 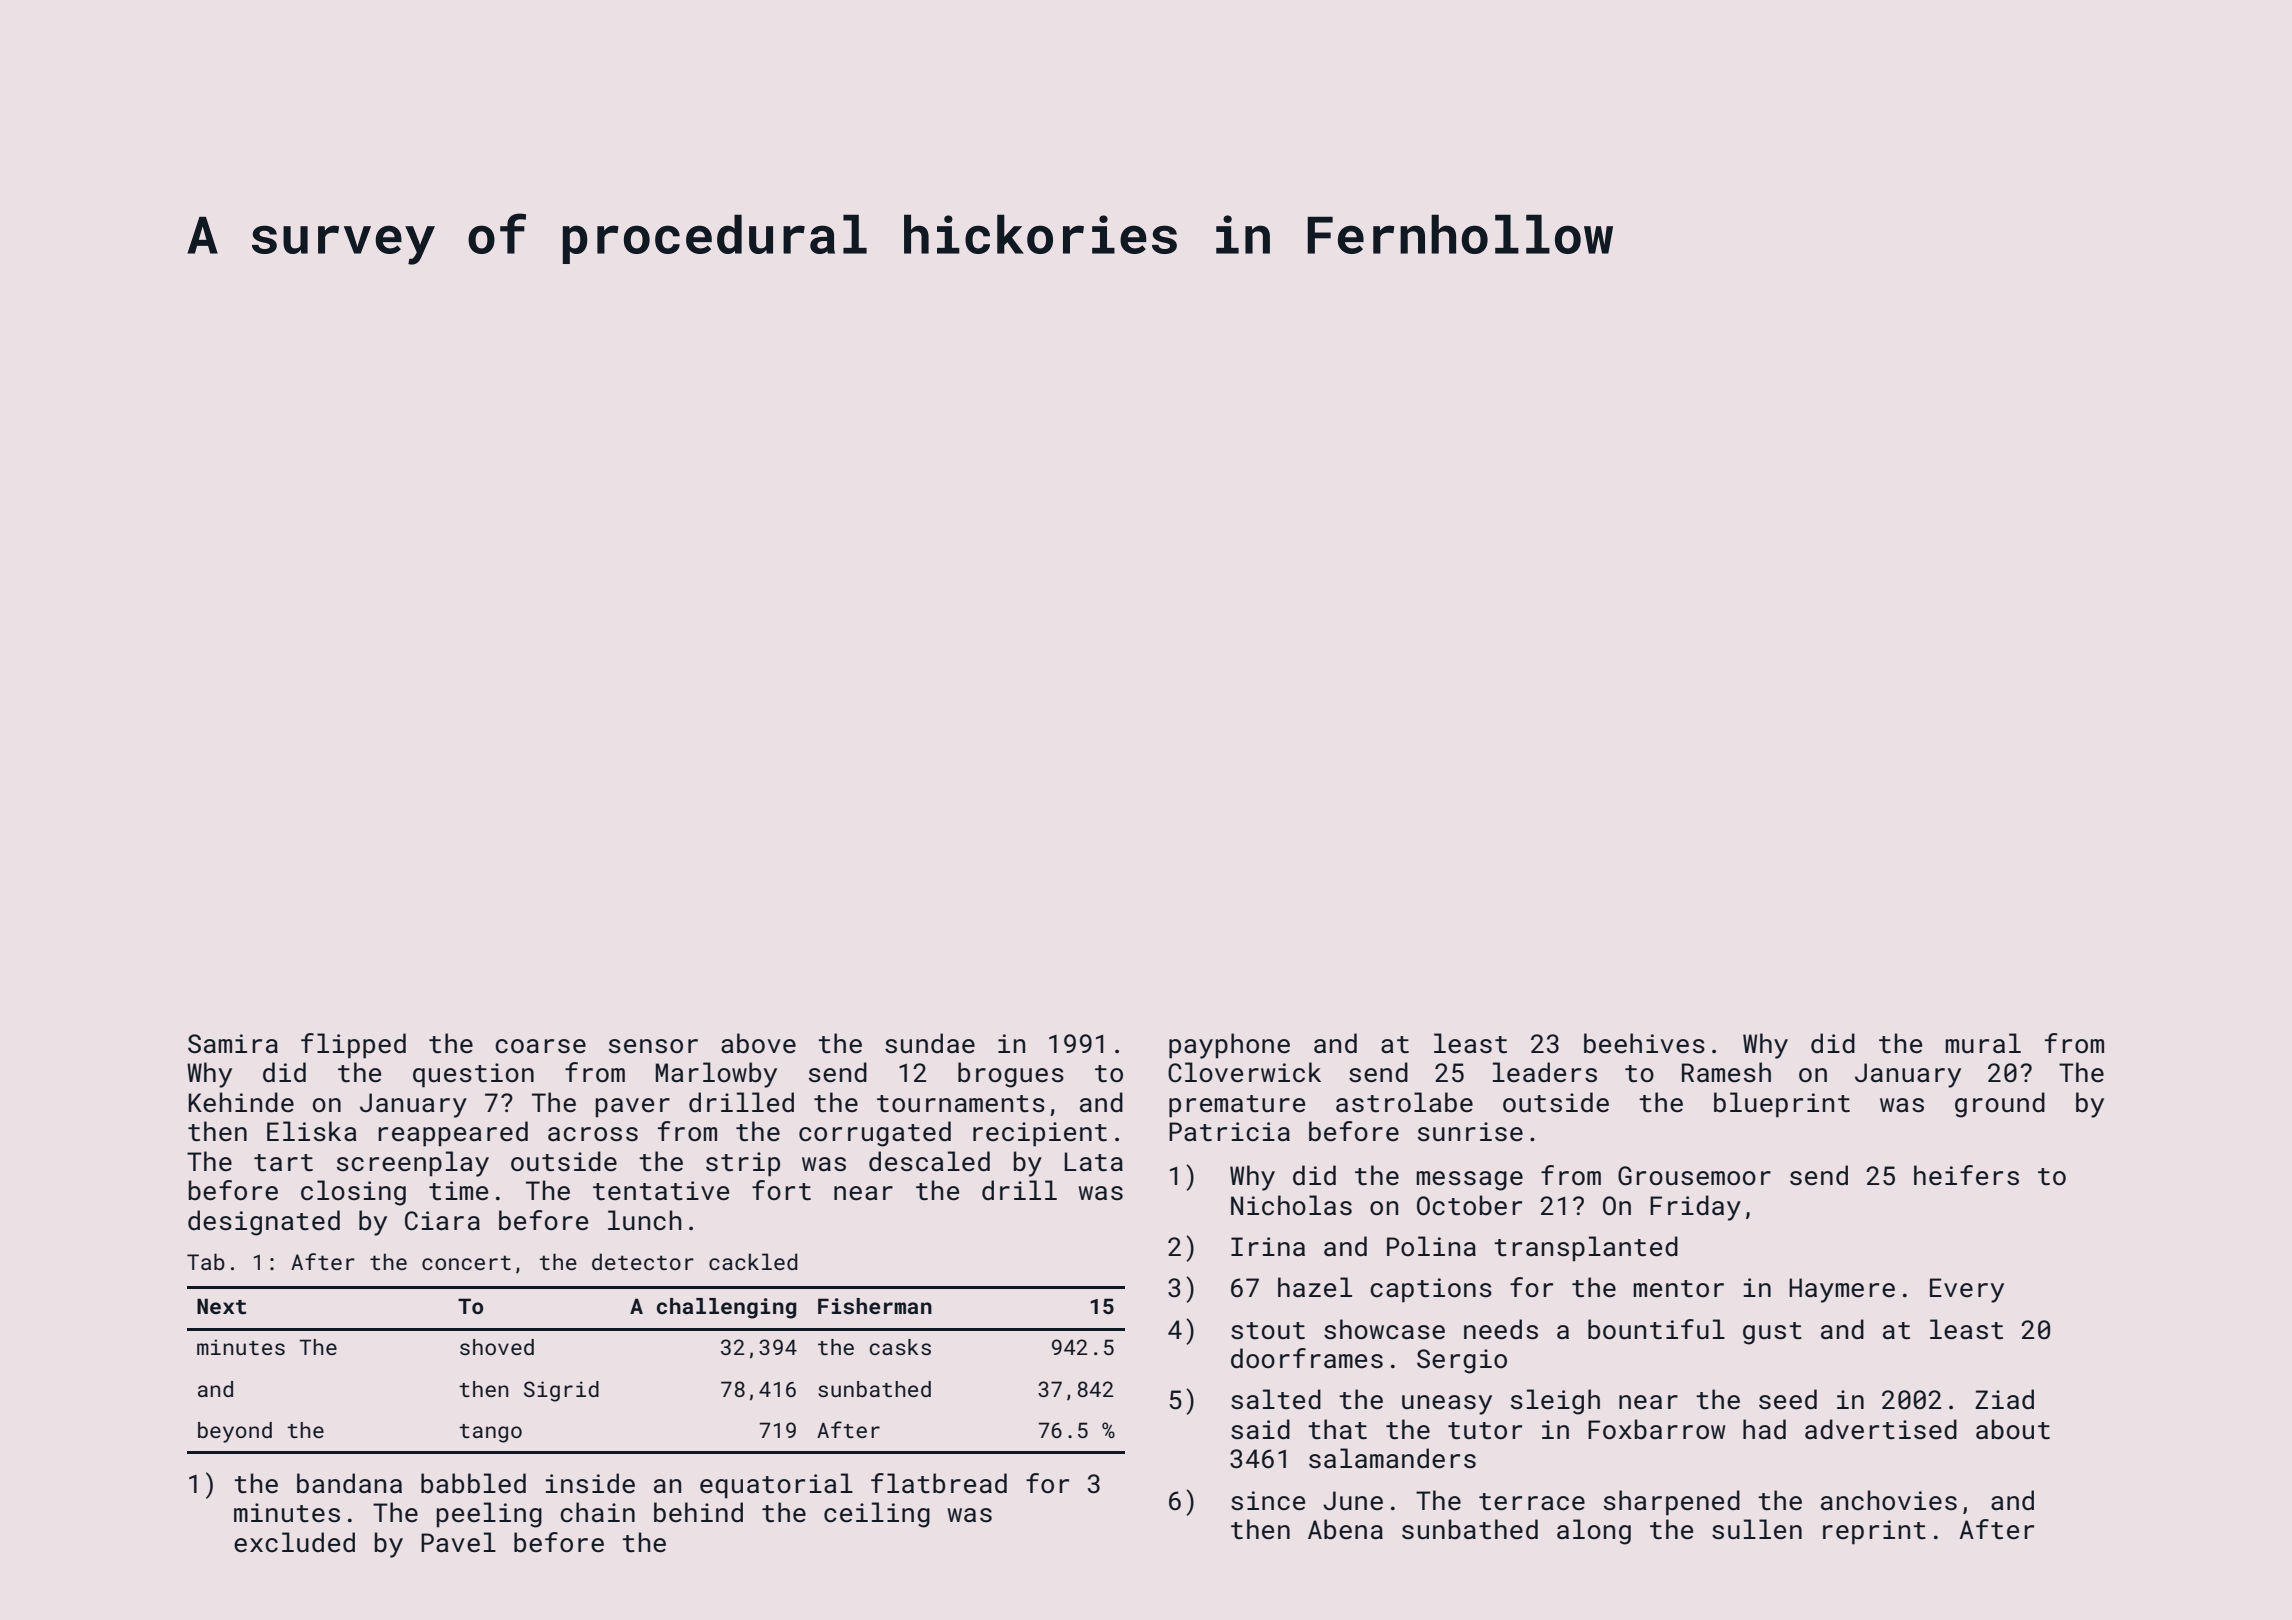 What do you see at coordinates (497, 1347) in the document?
I see `shoved` at bounding box center [497, 1347].
